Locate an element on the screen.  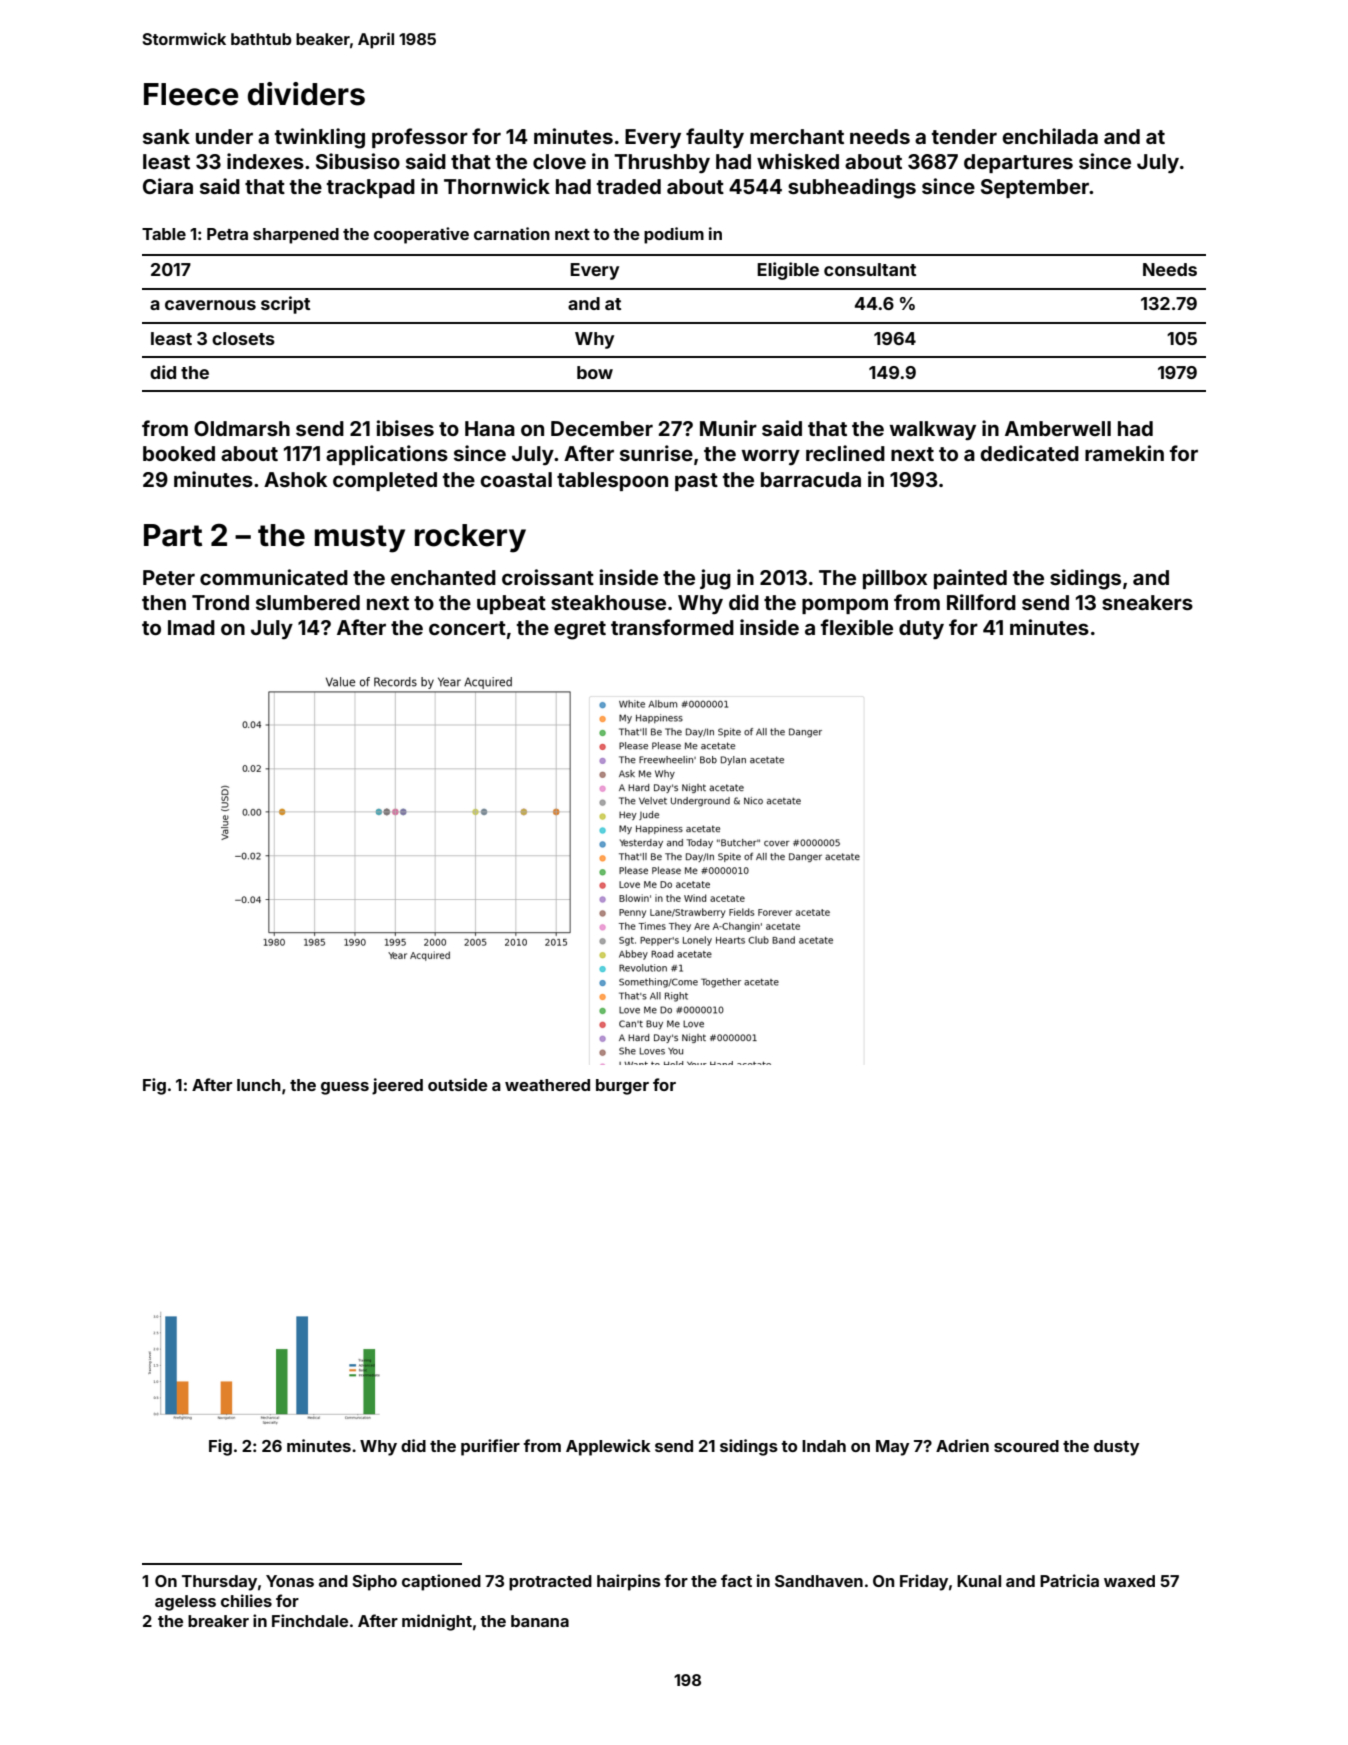
fact is located at coordinates (736, 1580).
